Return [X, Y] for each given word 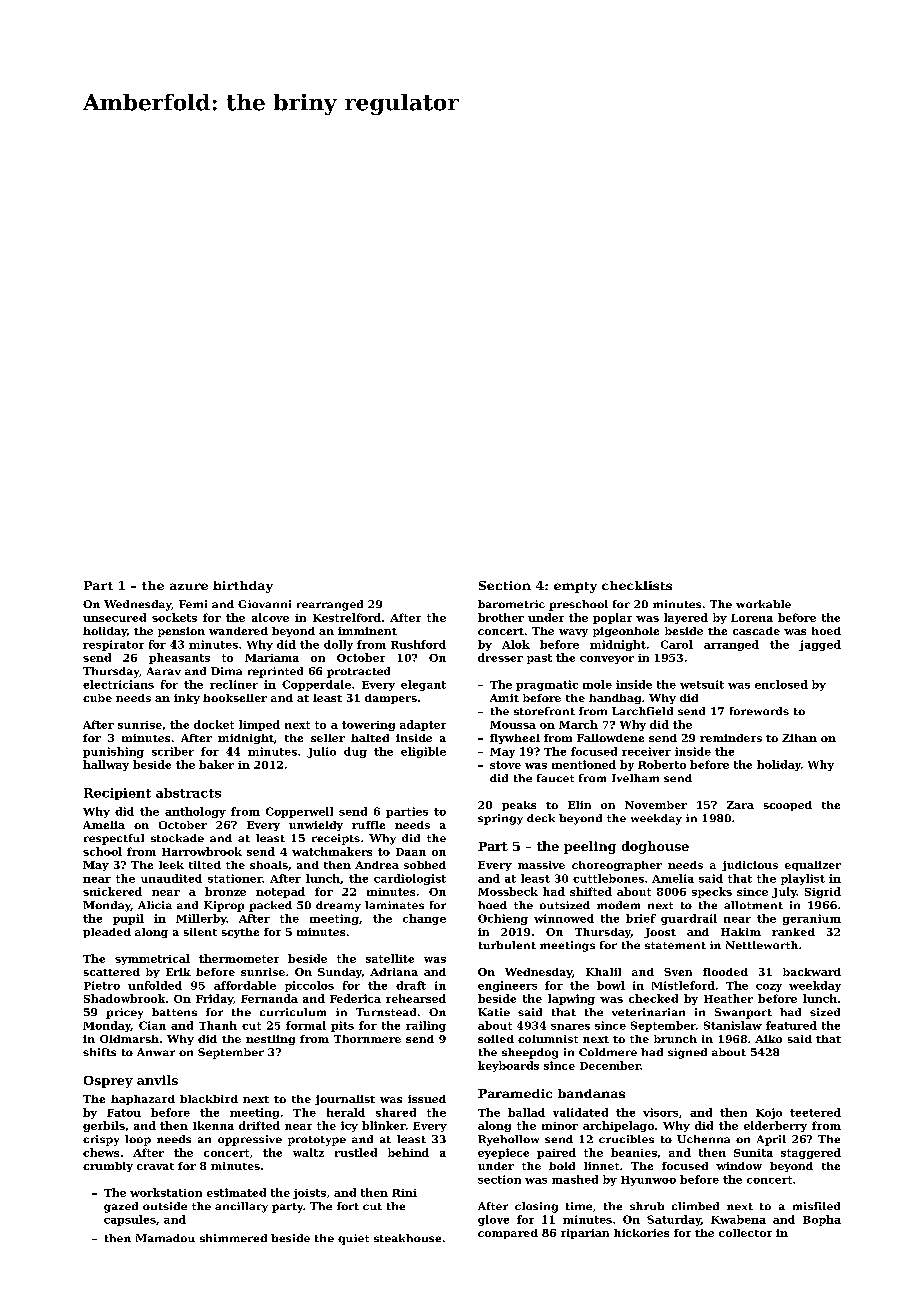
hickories [641, 1233]
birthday [243, 587]
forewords [759, 711]
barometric [511, 604]
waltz [308, 1152]
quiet [353, 1239]
